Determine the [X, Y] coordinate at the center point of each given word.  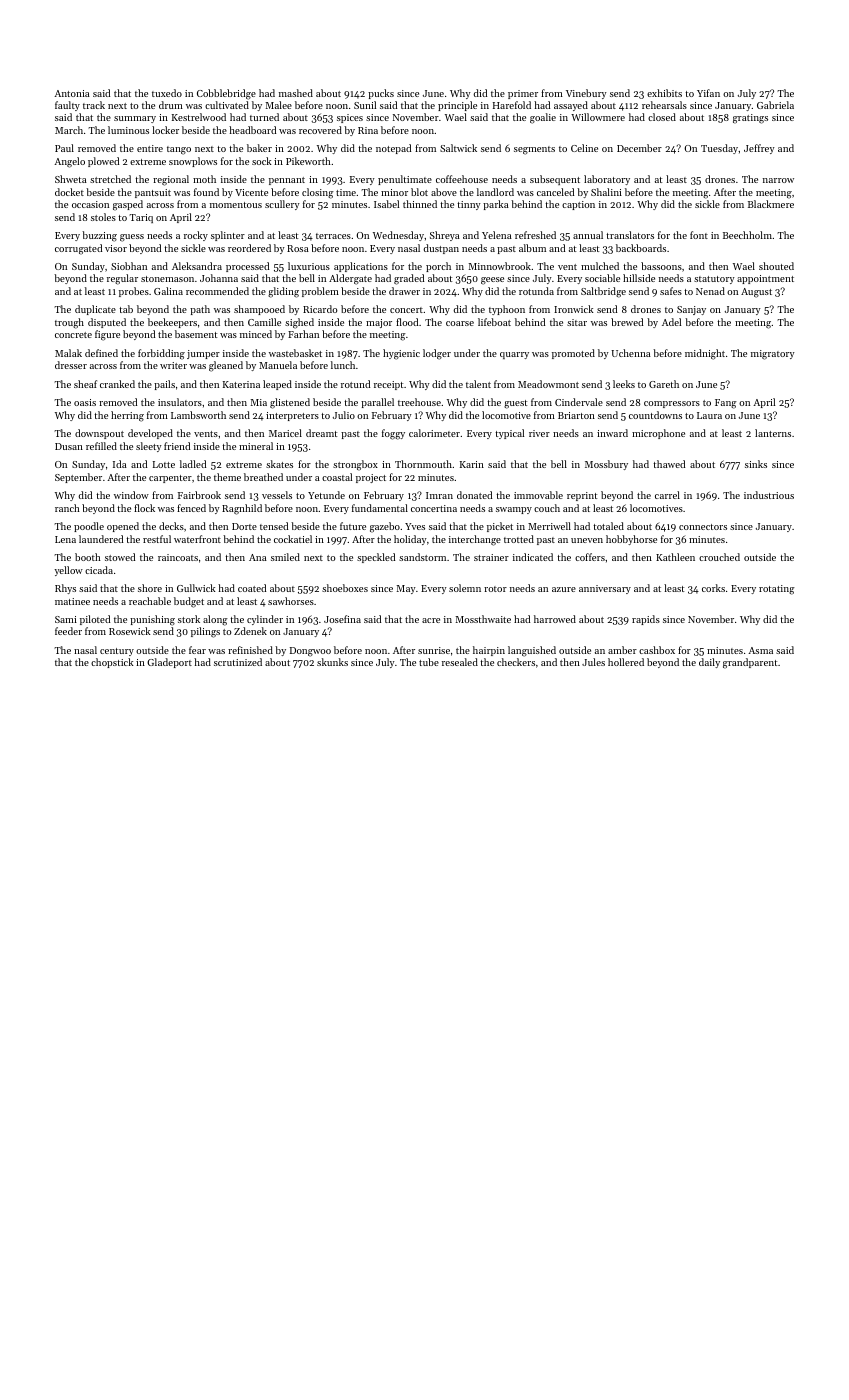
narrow [778, 180]
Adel [671, 322]
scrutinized [238, 662]
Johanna [219, 278]
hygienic [401, 354]
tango [179, 150]
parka [496, 205]
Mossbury [606, 465]
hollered [626, 662]
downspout [99, 434]
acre [431, 620]
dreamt [321, 433]
